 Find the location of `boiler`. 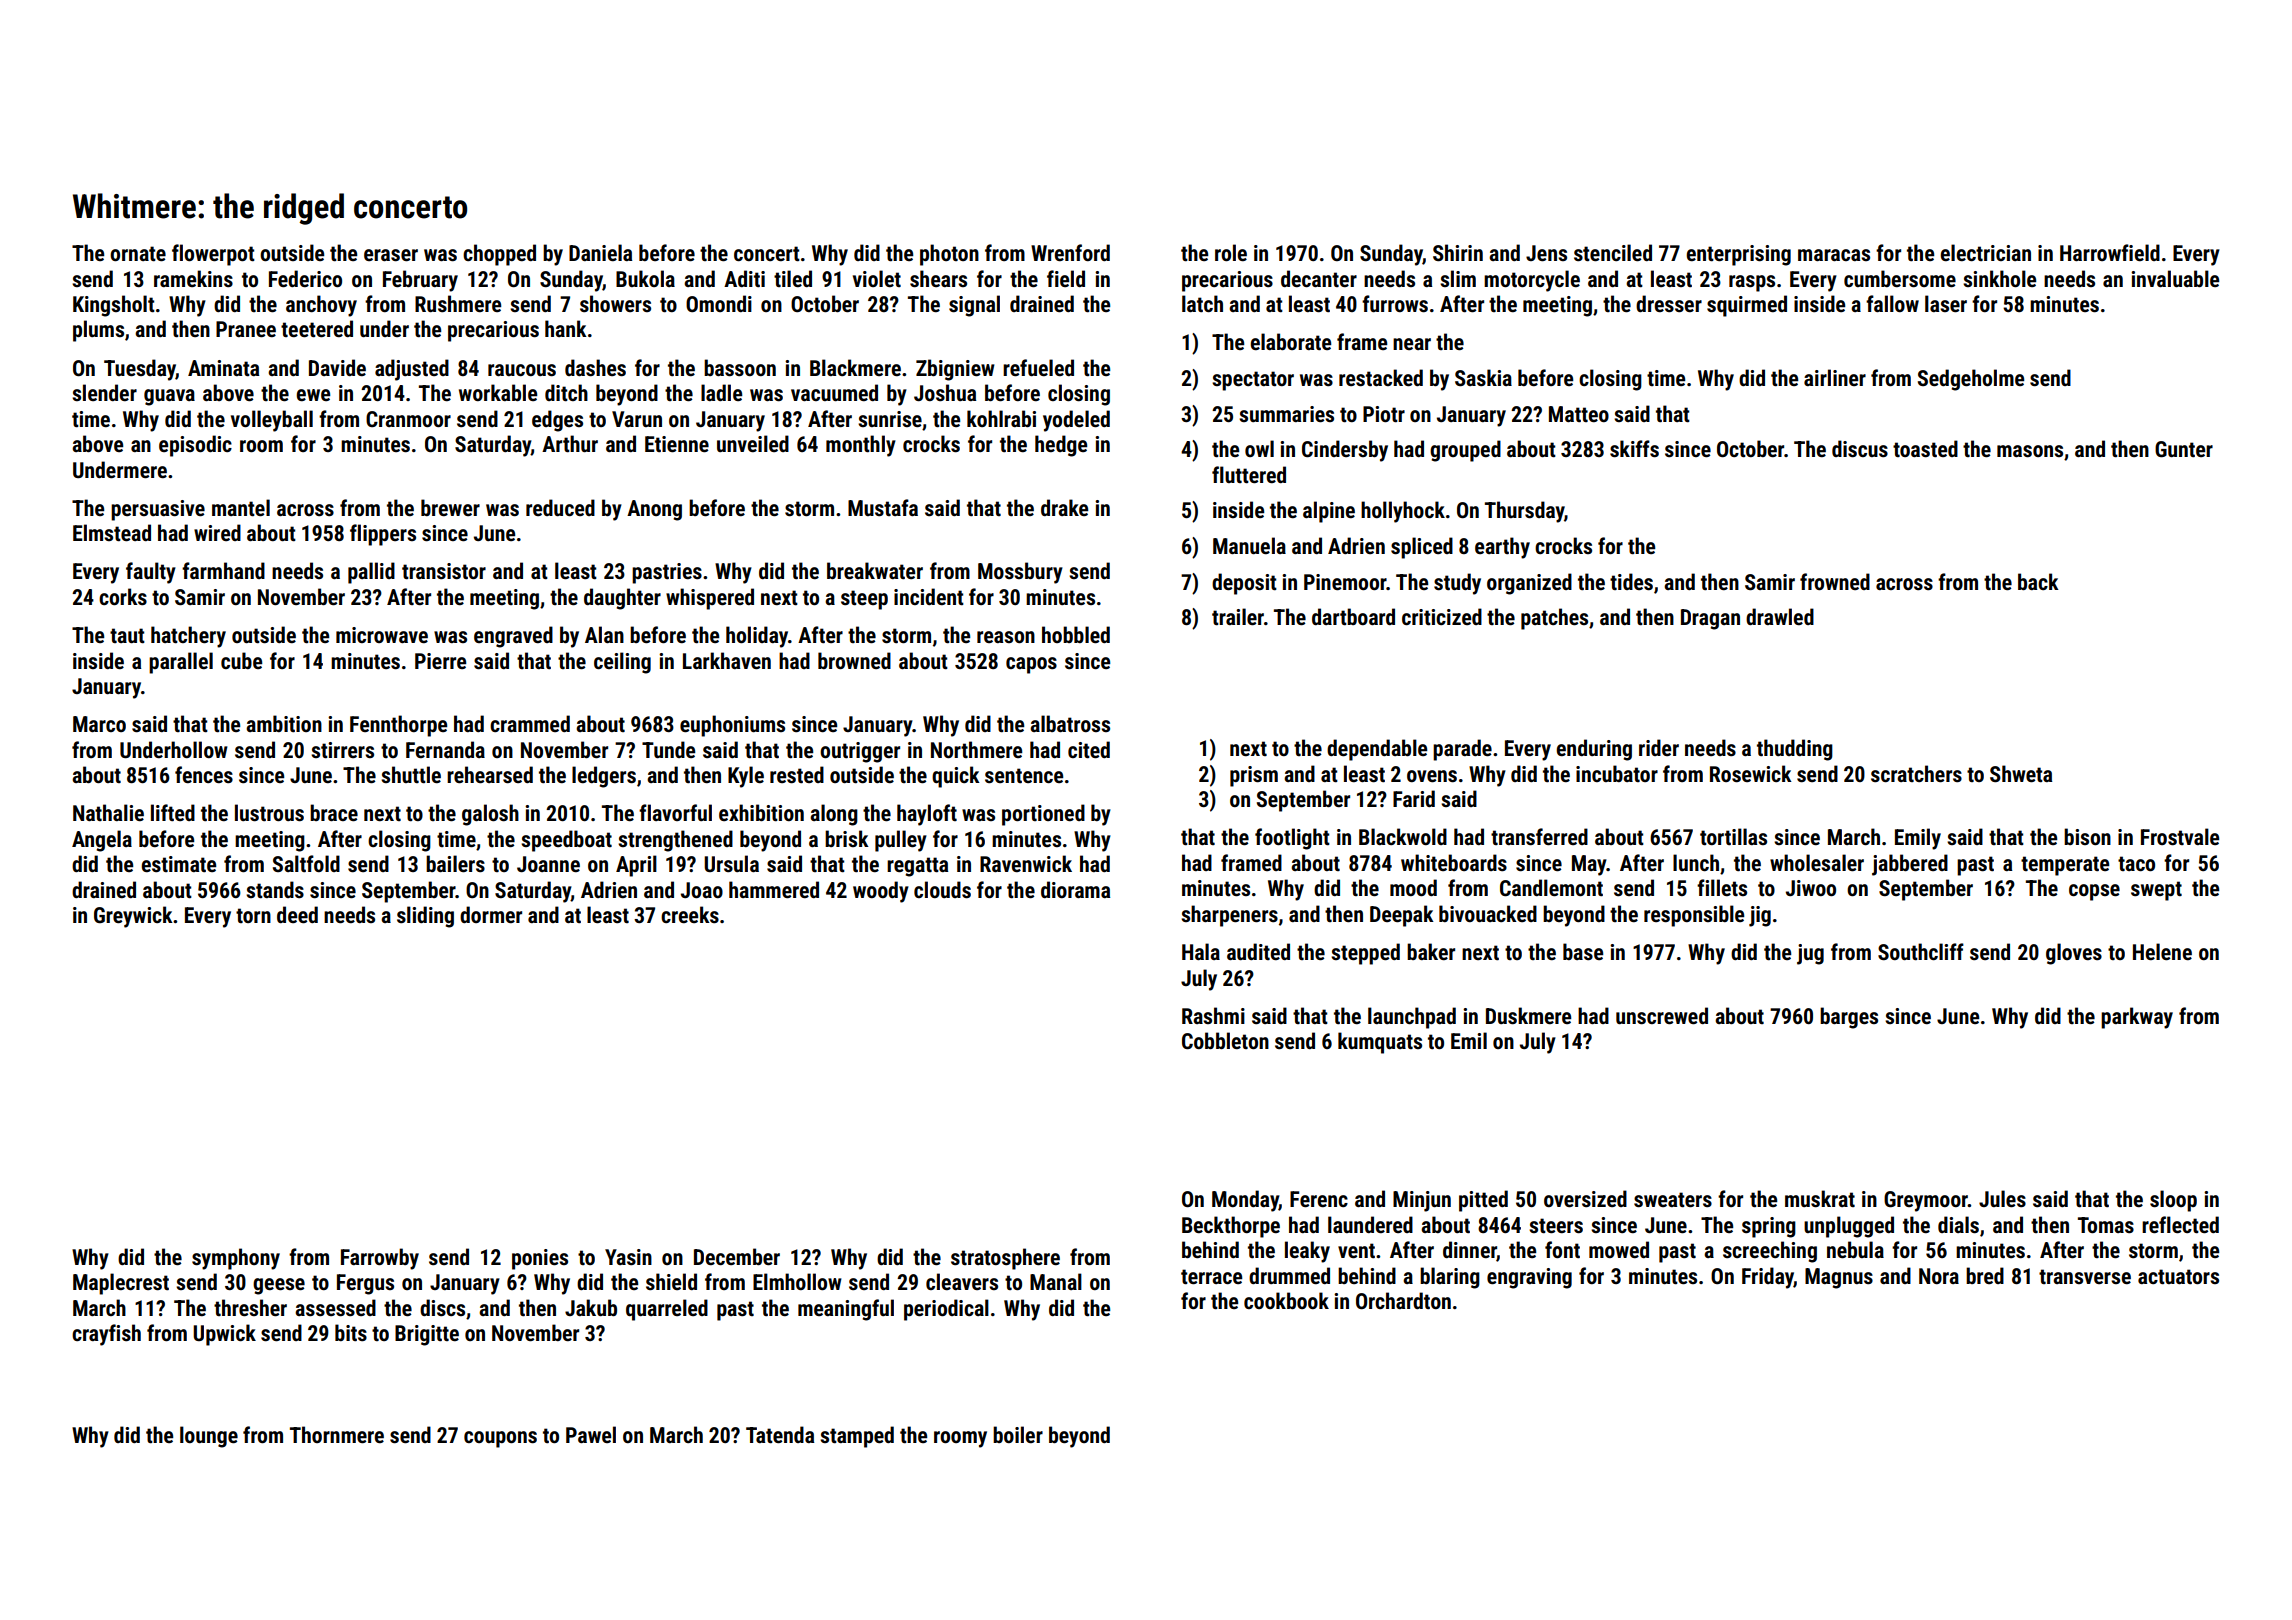

boiler is located at coordinates (1018, 1434).
